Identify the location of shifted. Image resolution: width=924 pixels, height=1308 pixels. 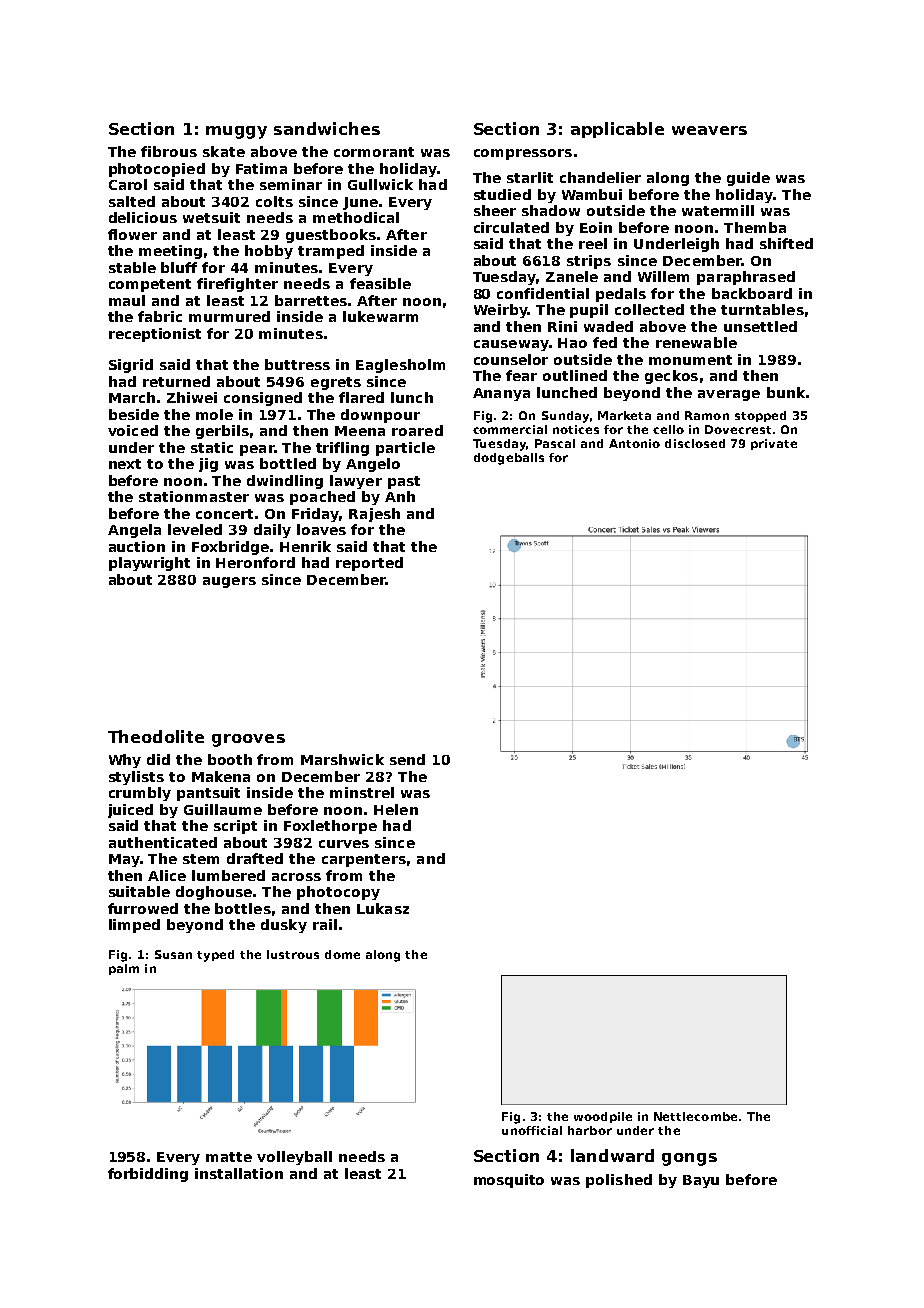
(786, 243).
